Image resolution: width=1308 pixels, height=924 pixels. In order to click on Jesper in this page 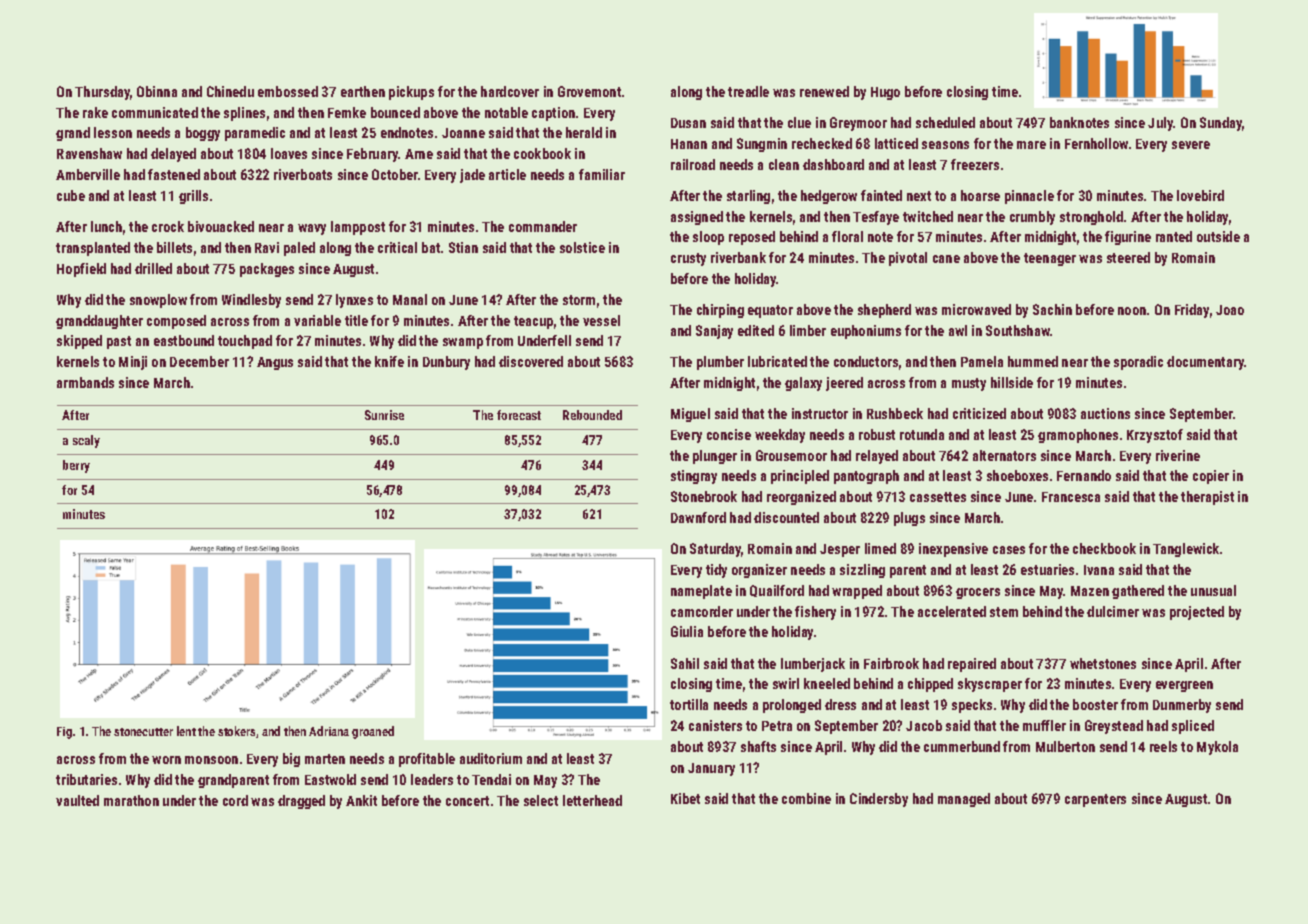, I will do `click(840, 550)`.
